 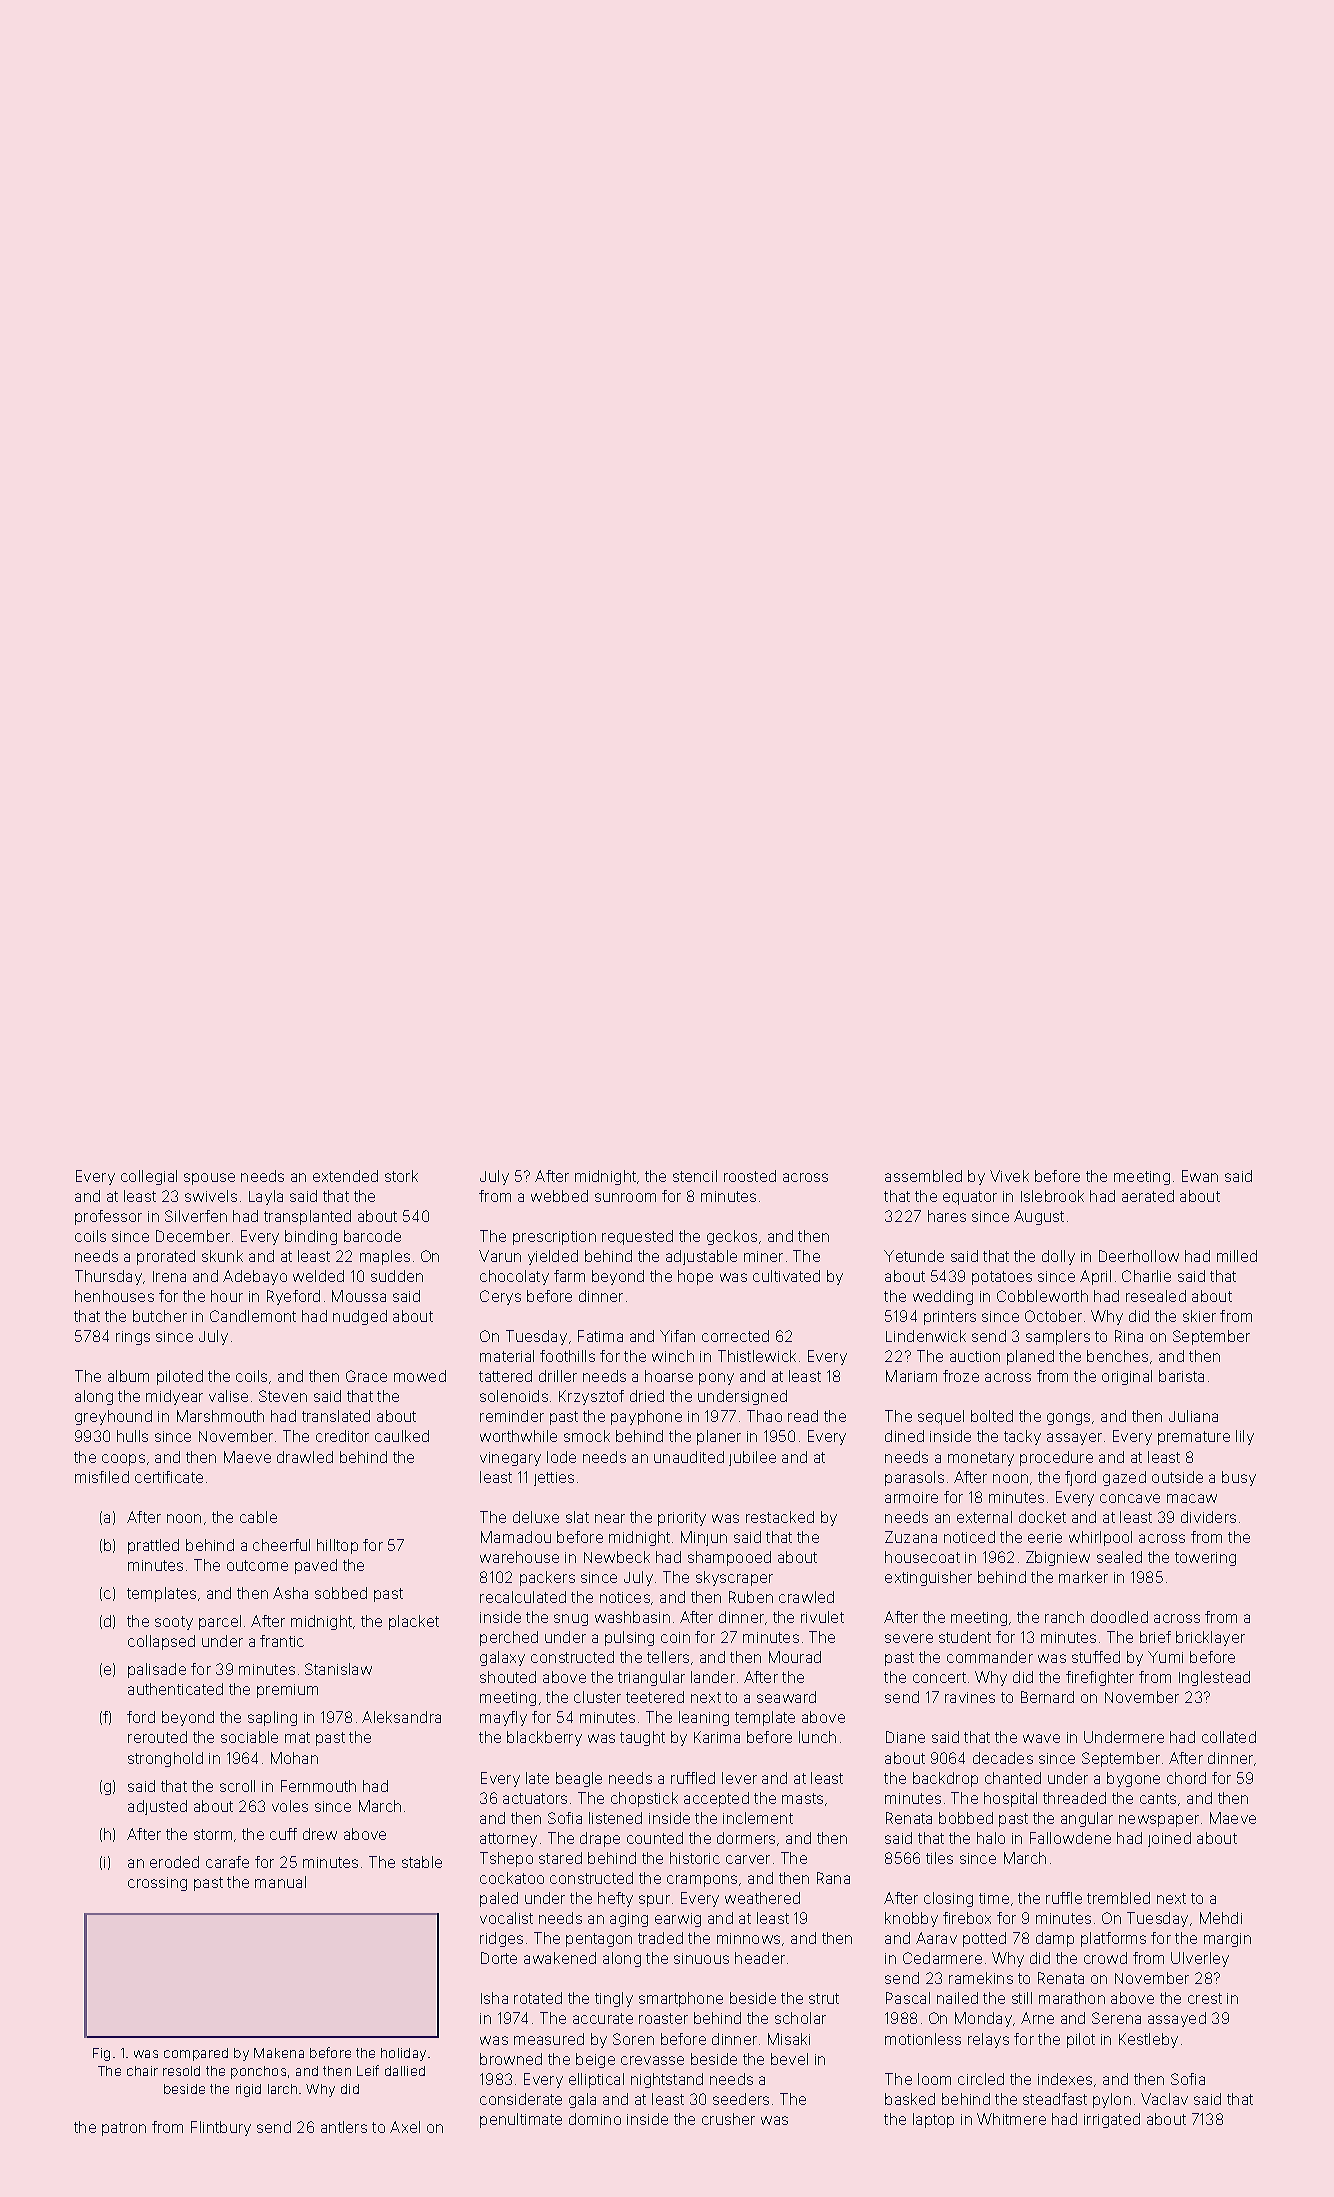 What do you see at coordinates (341, 1593) in the page?
I see `sobbed` at bounding box center [341, 1593].
